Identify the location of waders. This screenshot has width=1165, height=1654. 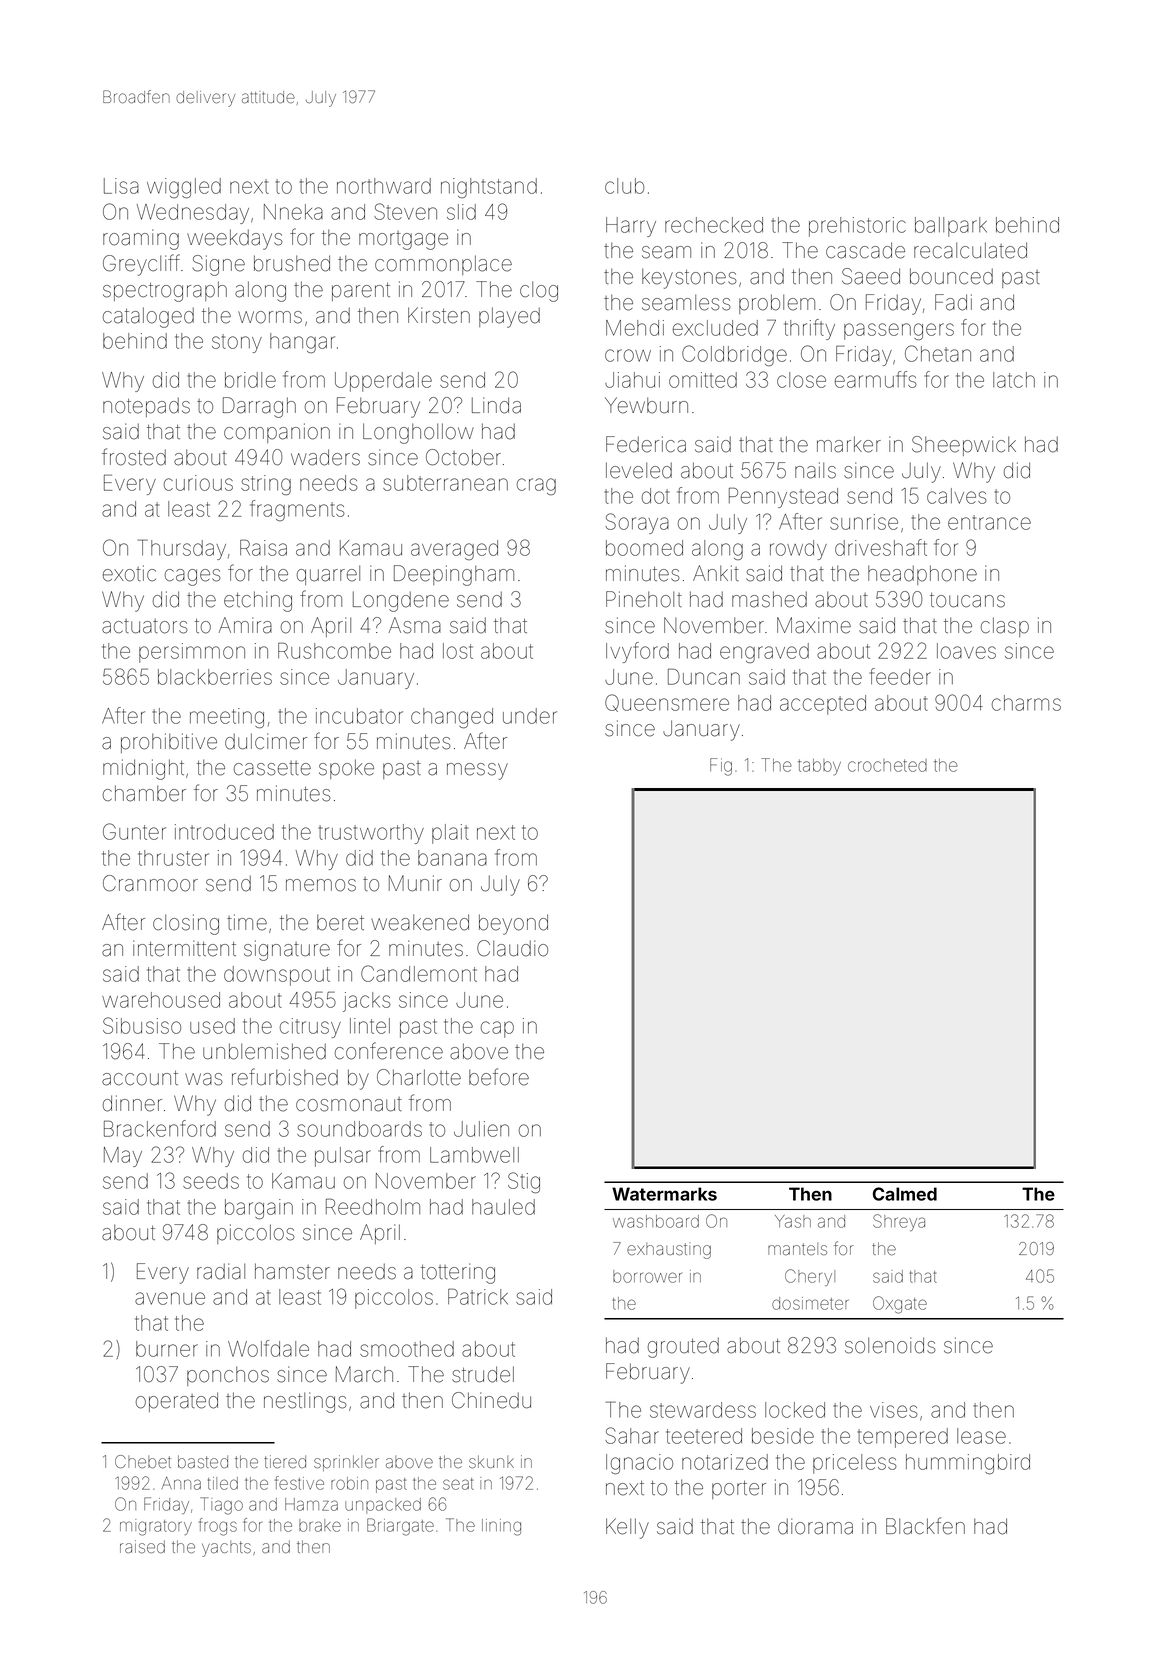
(325, 457).
